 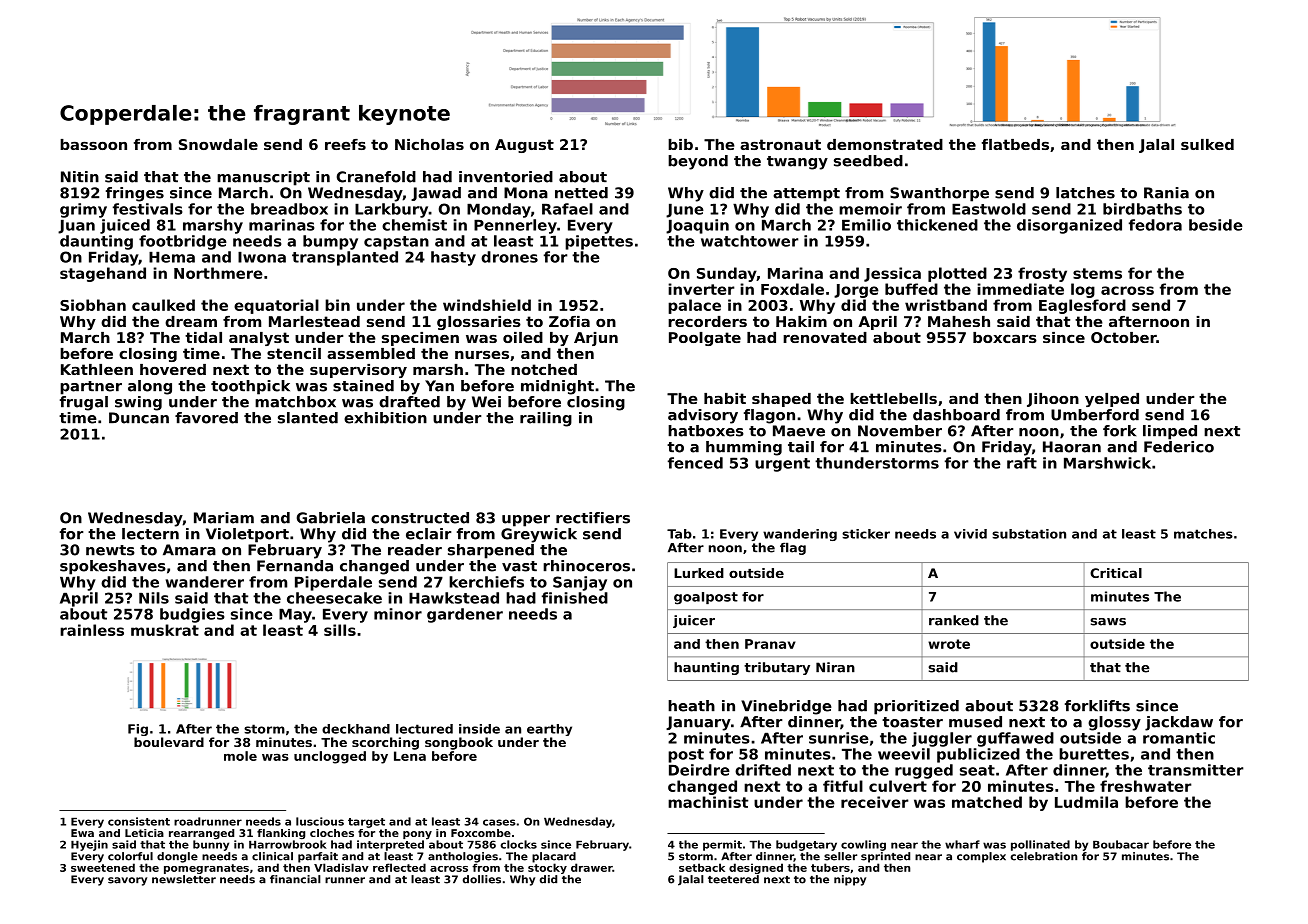 What do you see at coordinates (1069, 226) in the document?
I see `disorganized` at bounding box center [1069, 226].
